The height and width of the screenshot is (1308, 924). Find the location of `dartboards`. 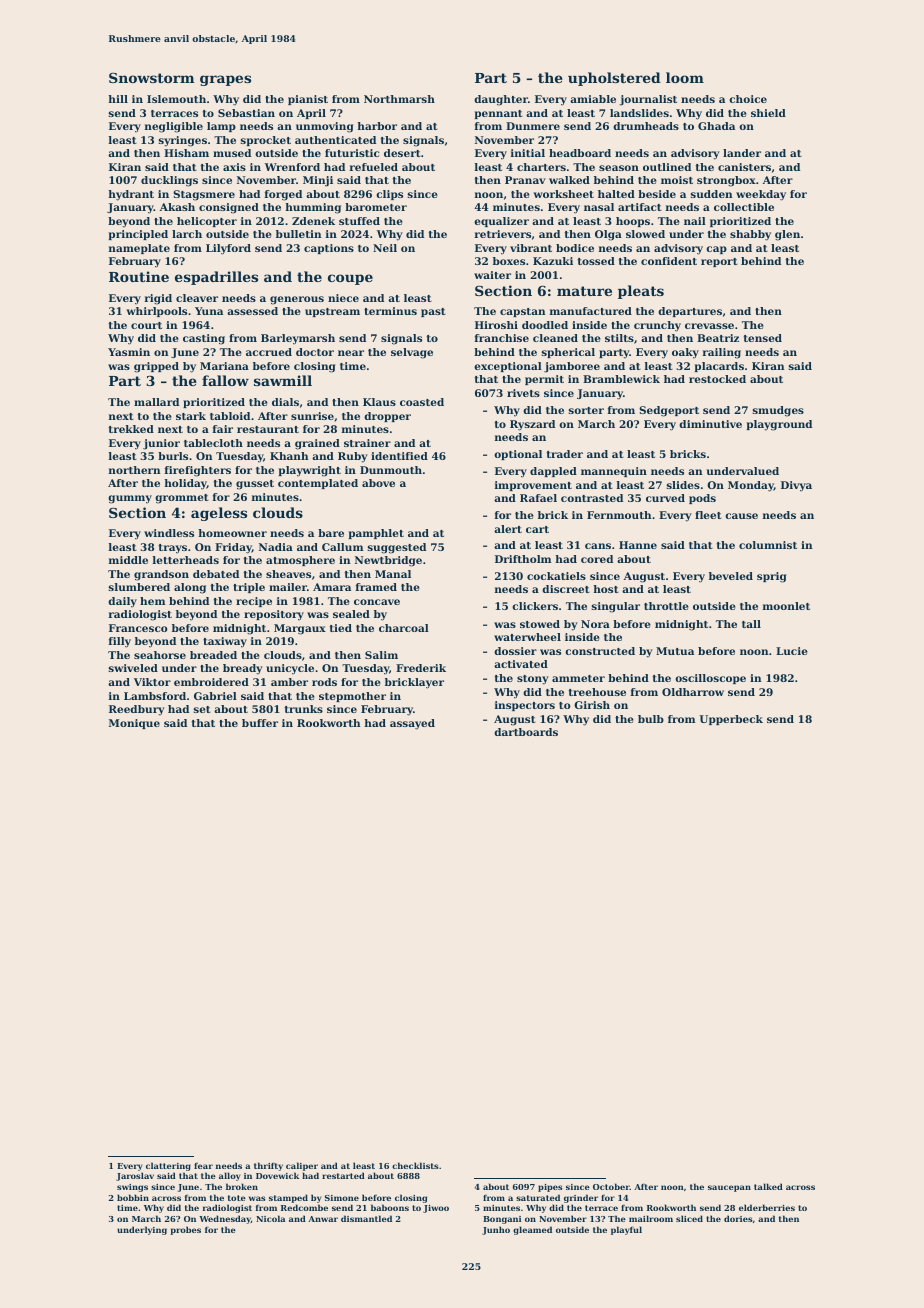

dartboards is located at coordinates (526, 732).
